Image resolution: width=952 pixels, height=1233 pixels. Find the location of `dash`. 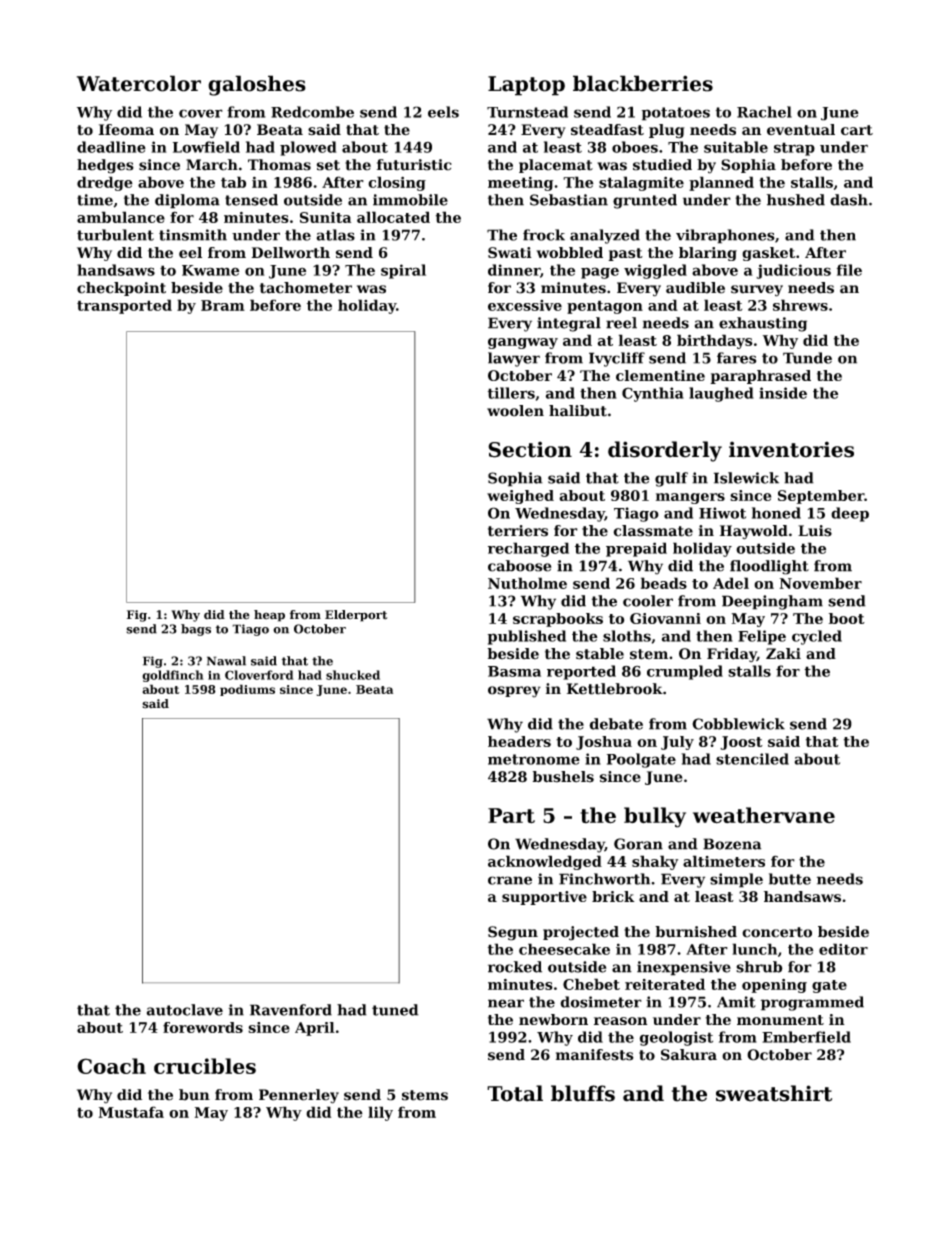

dash is located at coordinates (849, 200).
